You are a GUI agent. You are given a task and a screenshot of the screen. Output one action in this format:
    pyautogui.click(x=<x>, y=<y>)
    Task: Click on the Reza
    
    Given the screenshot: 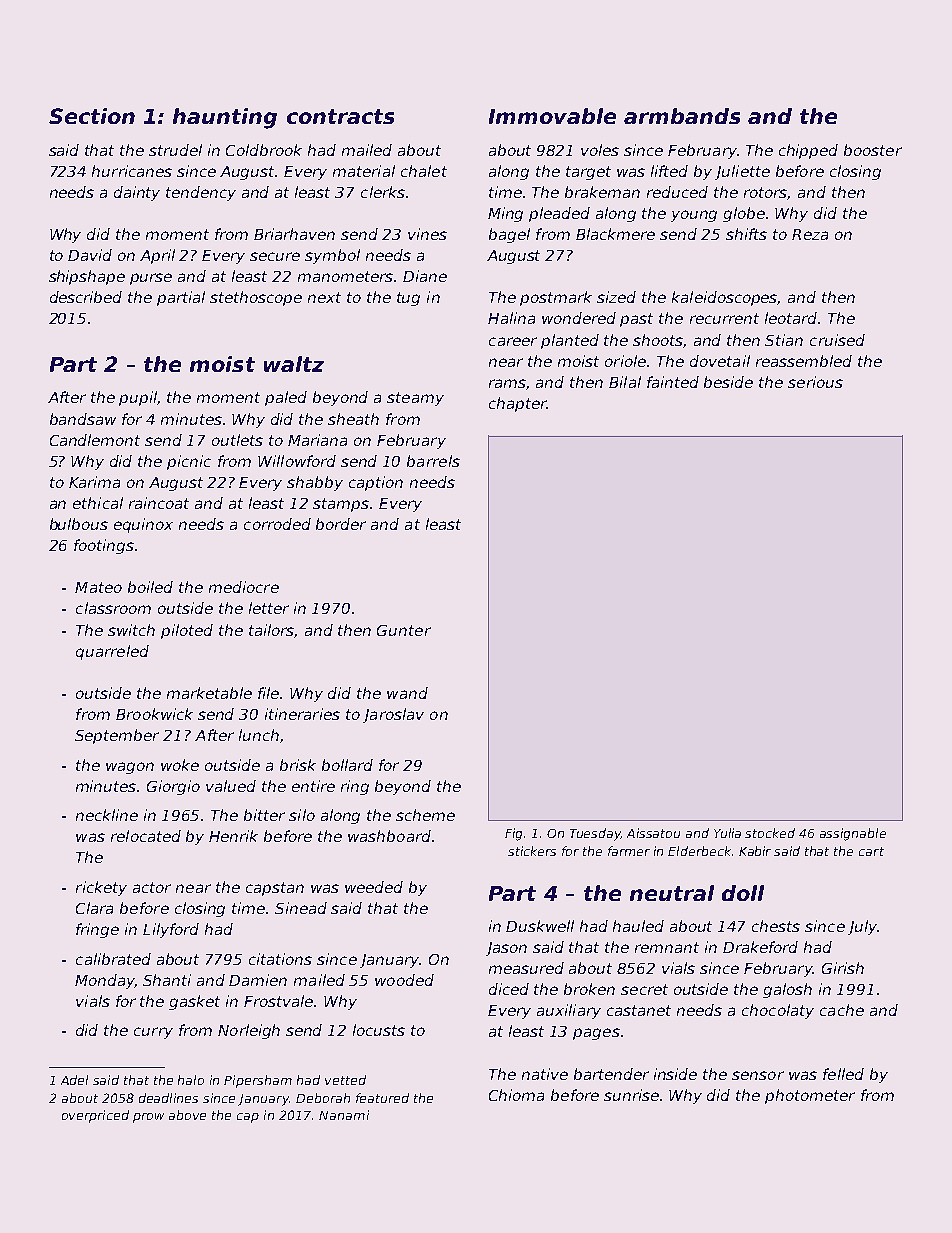 What is the action you would take?
    pyautogui.click(x=810, y=234)
